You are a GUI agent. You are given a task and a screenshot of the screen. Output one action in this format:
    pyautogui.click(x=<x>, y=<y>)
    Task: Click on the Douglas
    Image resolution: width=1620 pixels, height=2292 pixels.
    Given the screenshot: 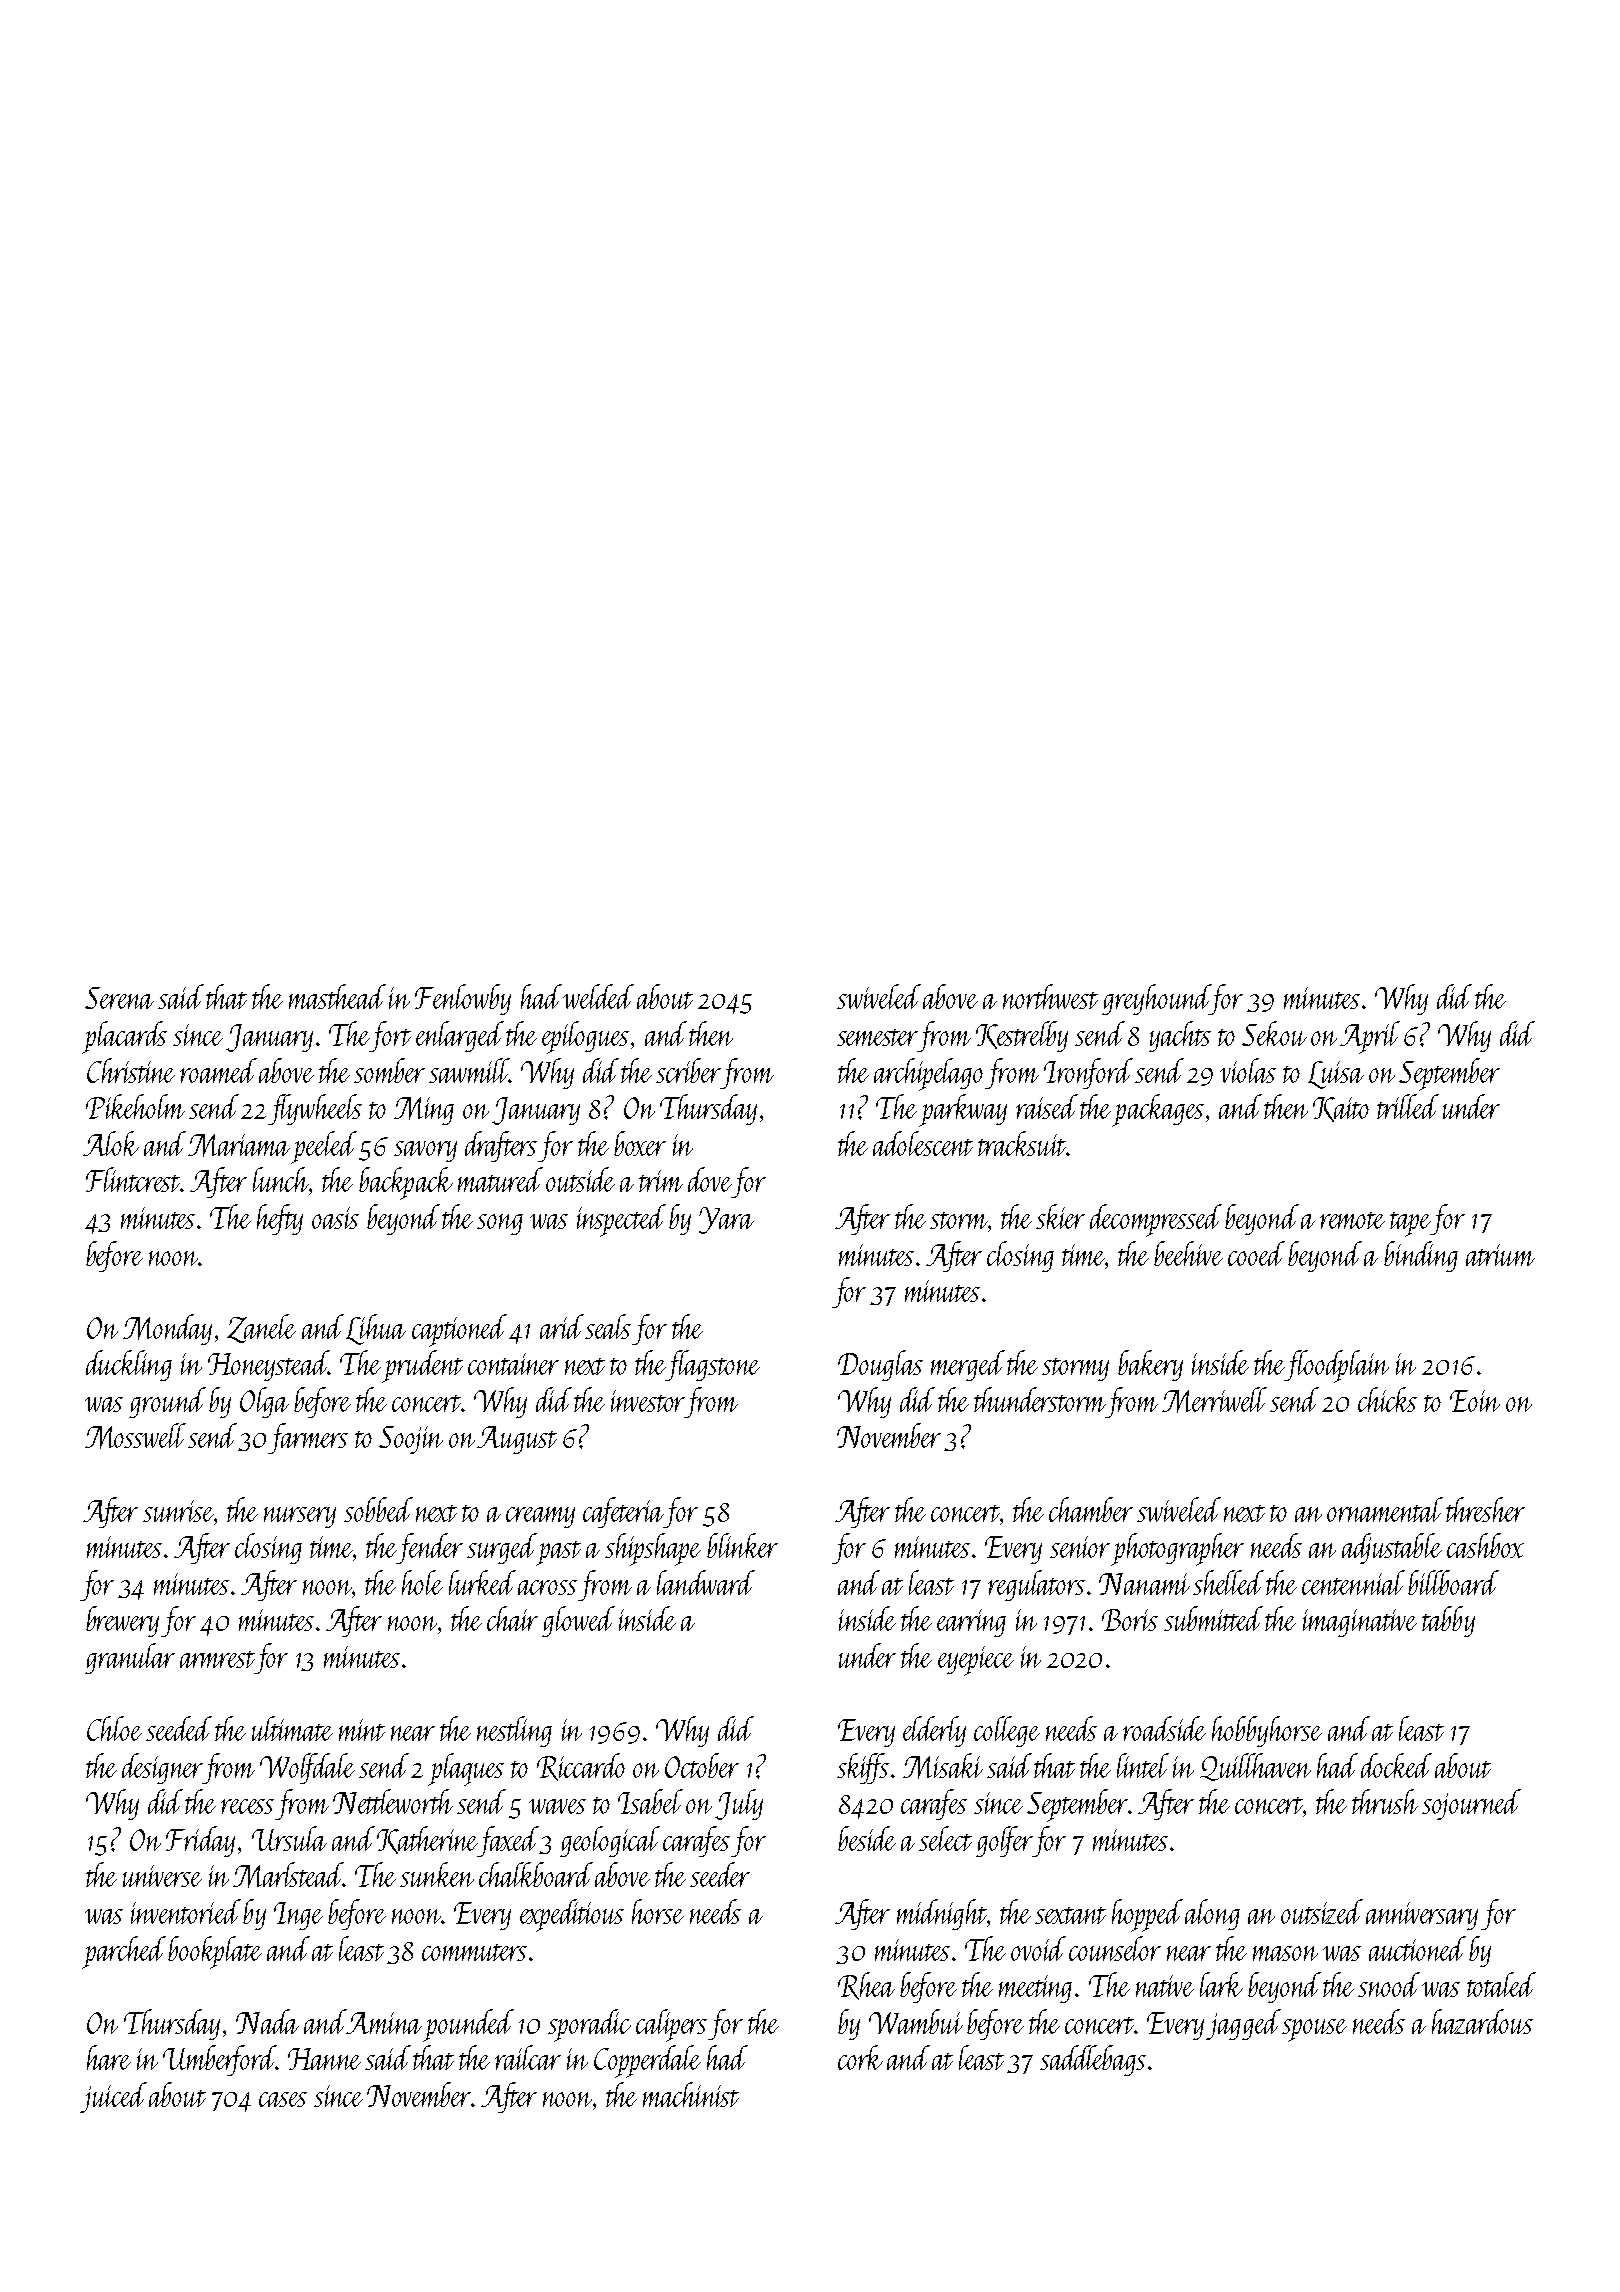 What is the action you would take?
    pyautogui.click(x=880, y=1365)
